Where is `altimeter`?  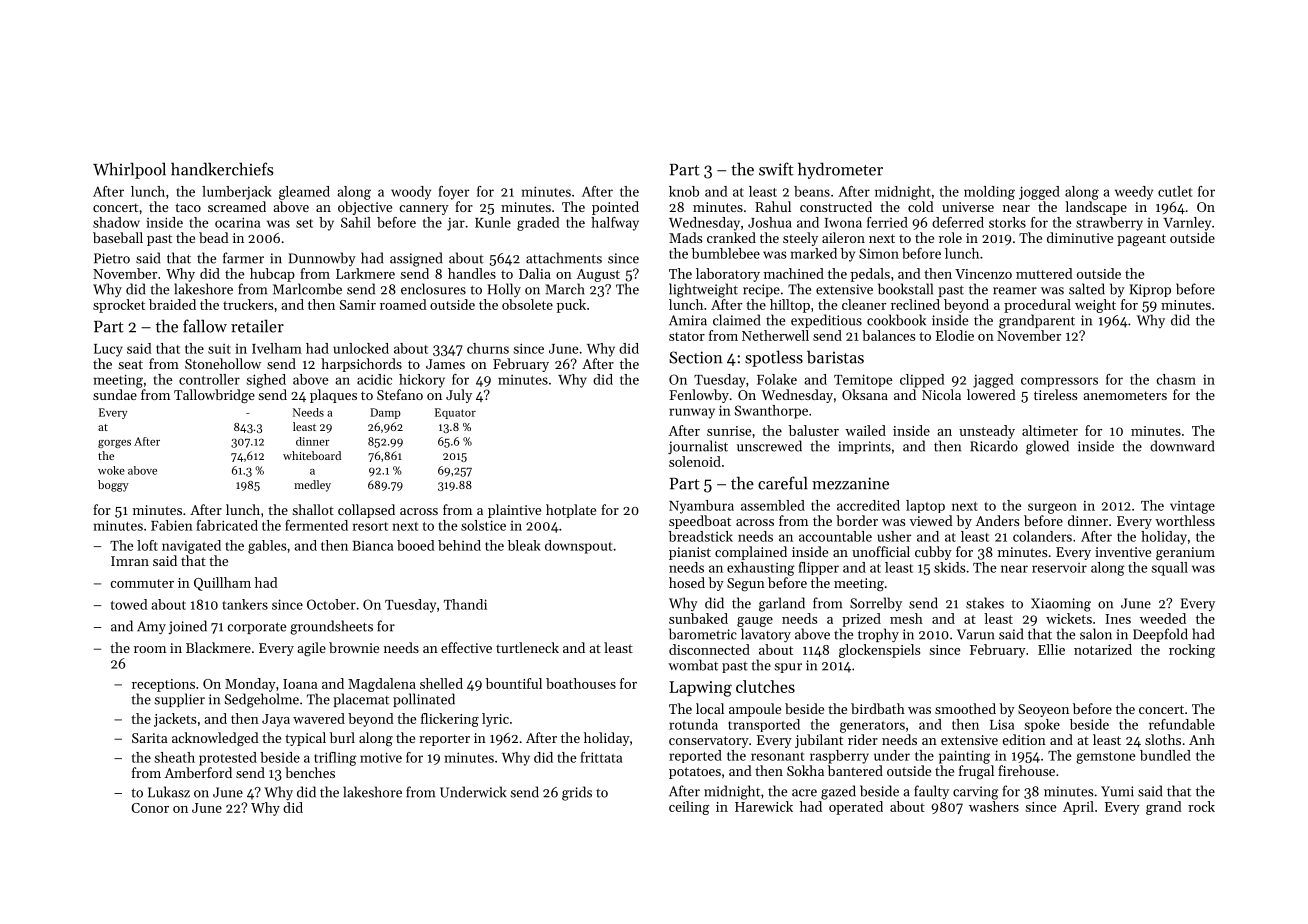 altimeter is located at coordinates (1050, 430).
